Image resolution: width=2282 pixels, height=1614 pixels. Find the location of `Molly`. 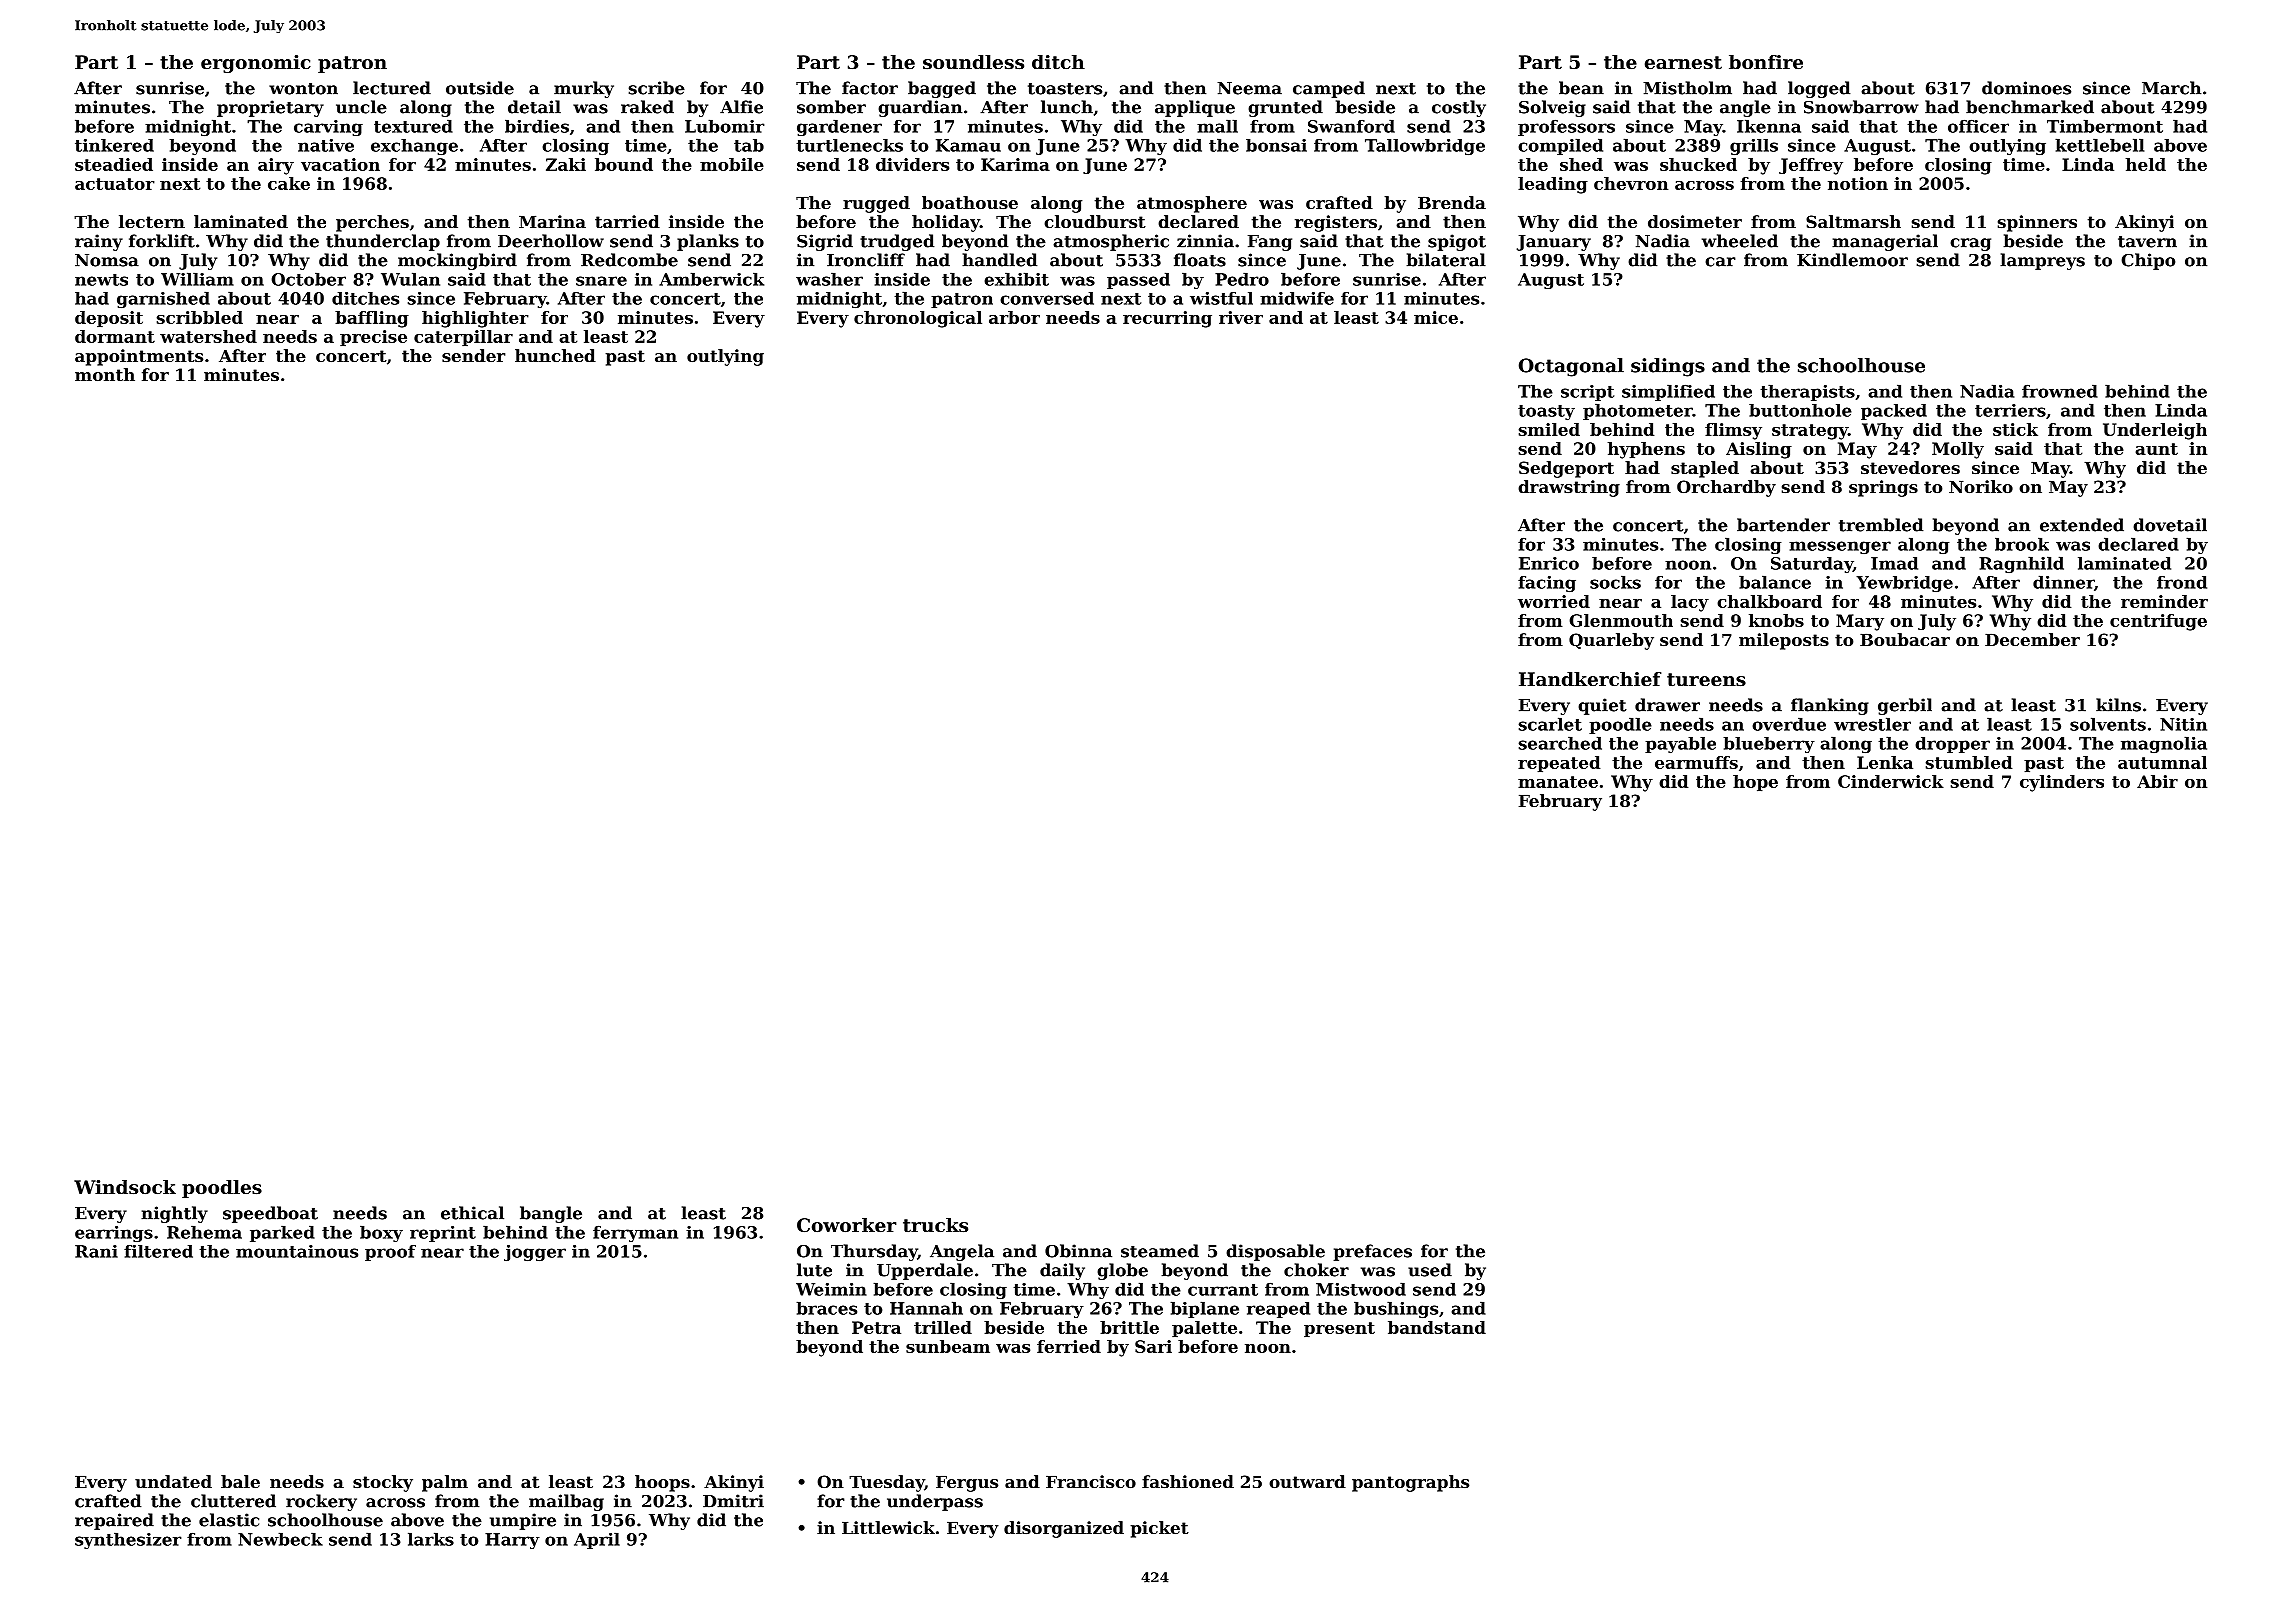

Molly is located at coordinates (1958, 450).
